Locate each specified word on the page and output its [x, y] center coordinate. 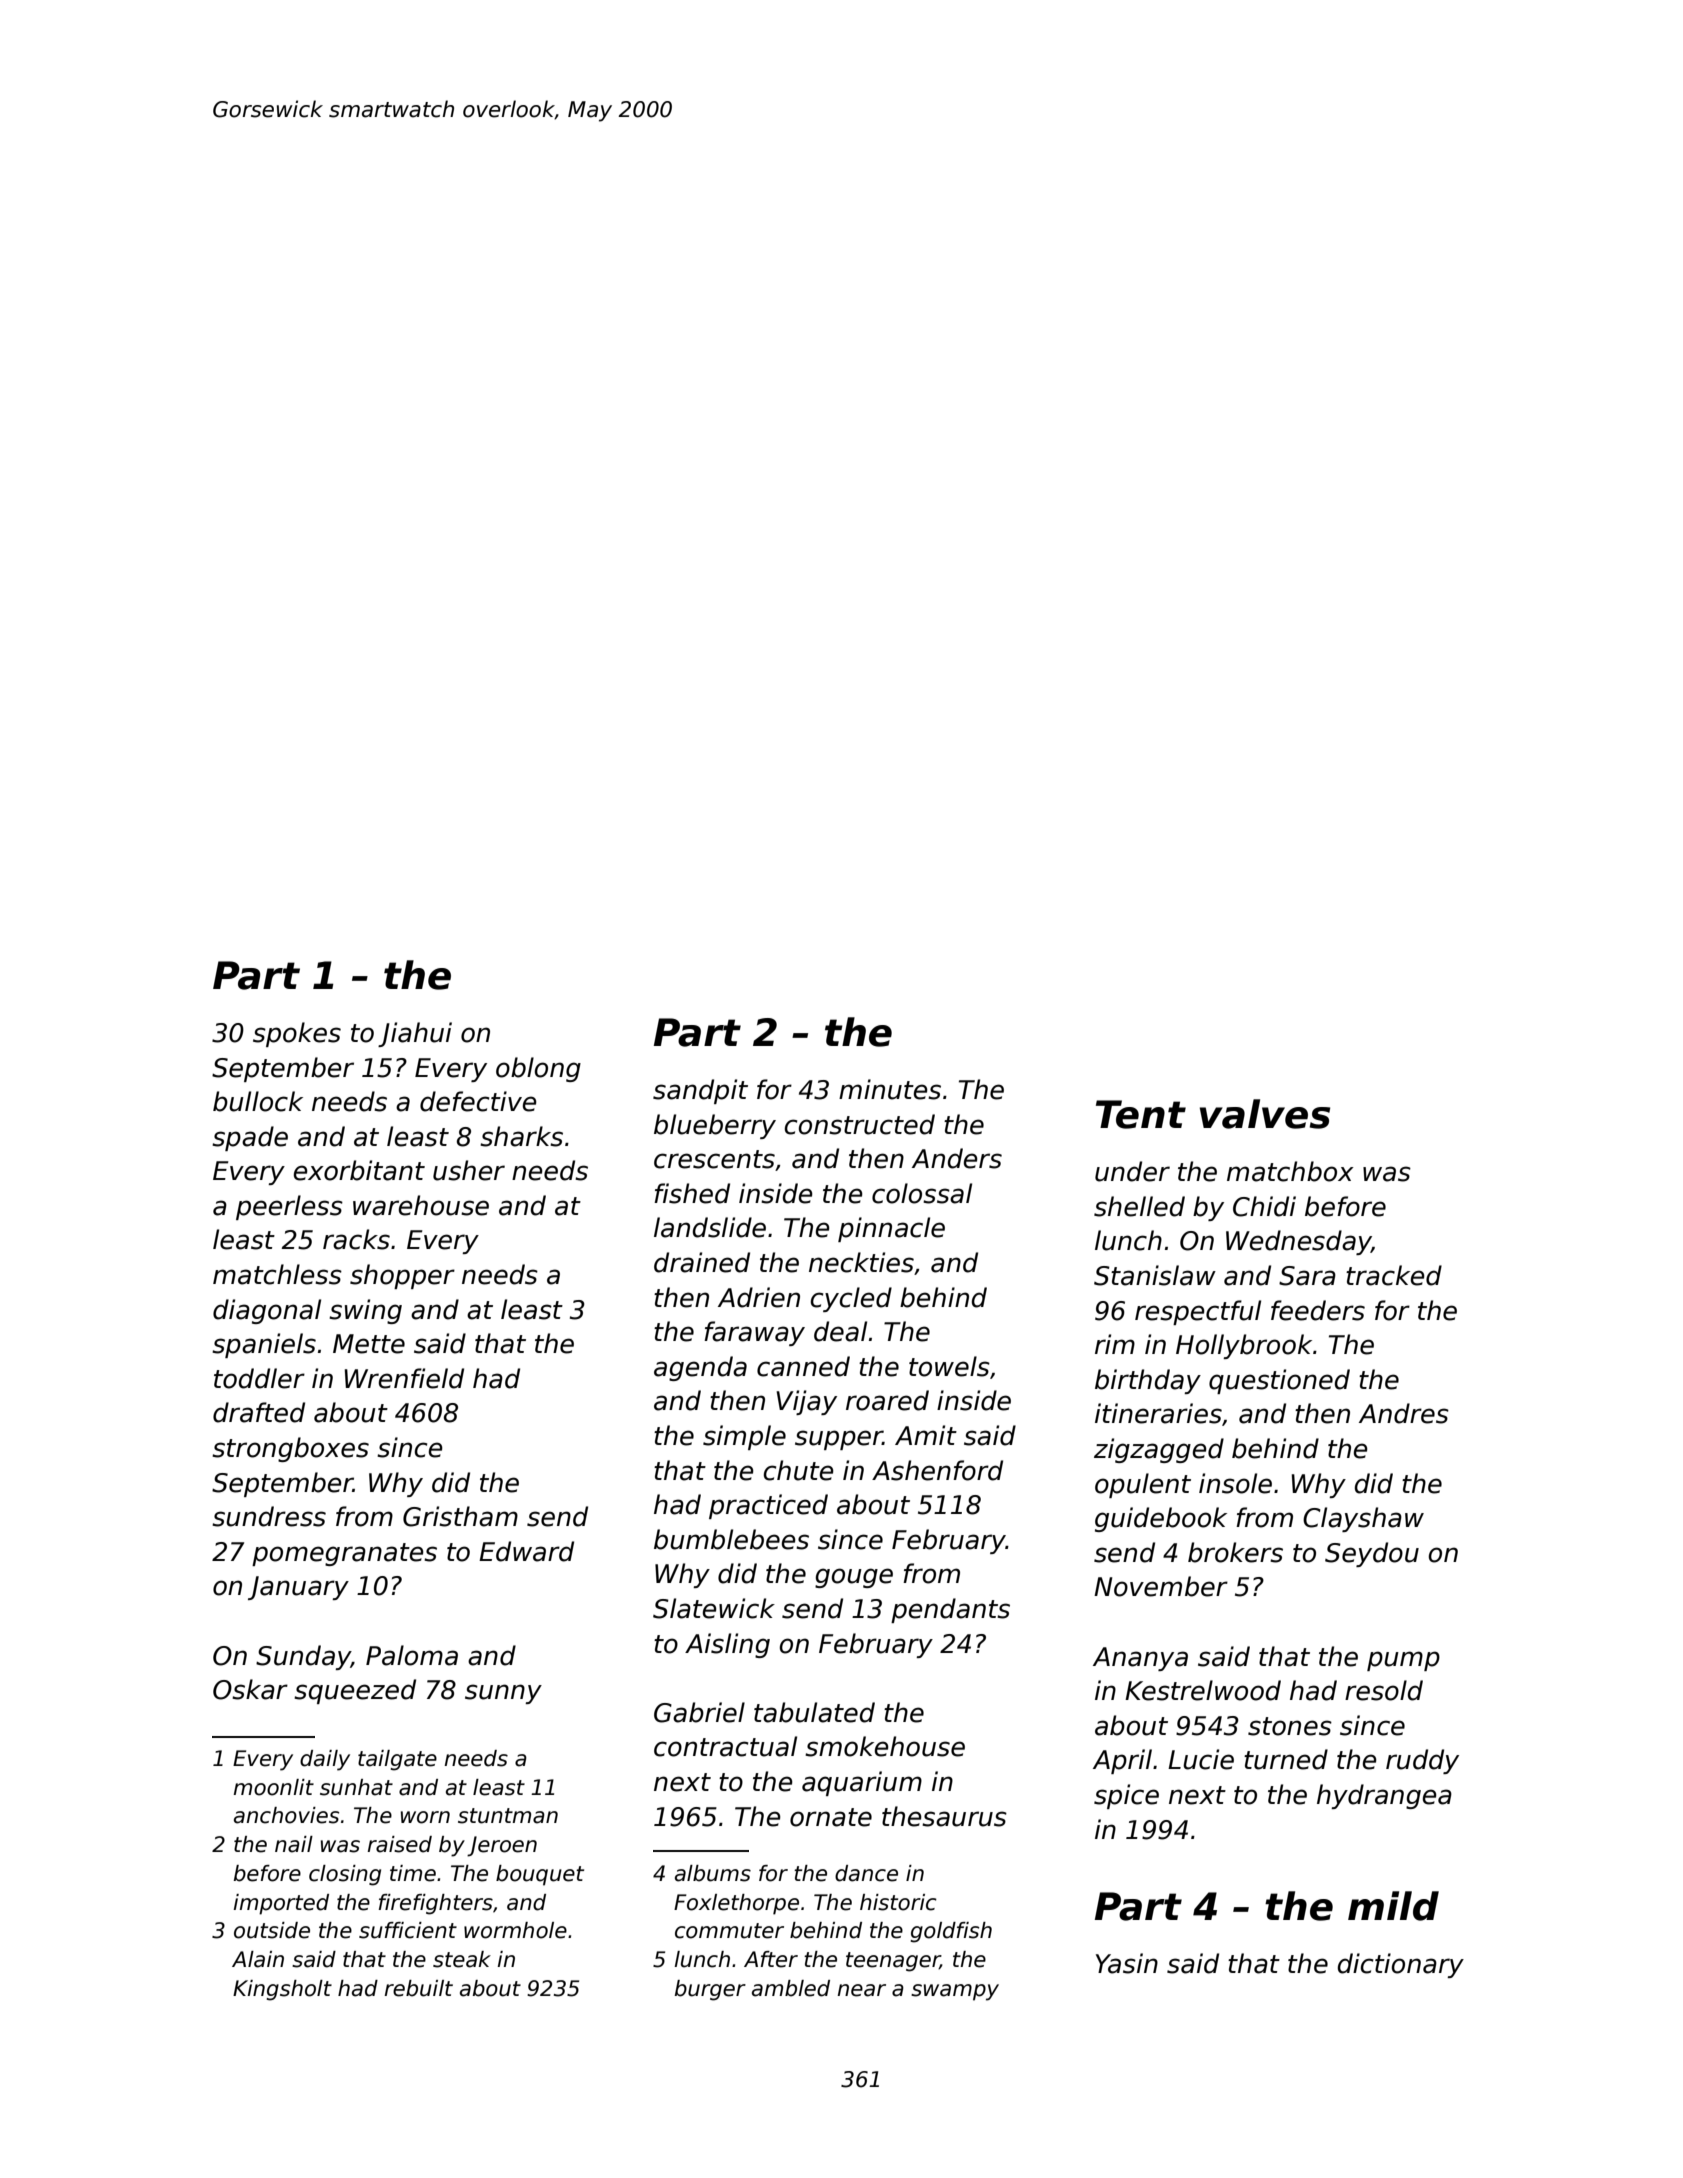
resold [1384, 1690]
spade [250, 1138]
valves [1265, 1114]
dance [866, 1873]
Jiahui [415, 1034]
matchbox [1290, 1171]
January [298, 1588]
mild [1393, 1906]
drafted [259, 1412]
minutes [890, 1089]
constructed [860, 1124]
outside [272, 1930]
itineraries [1158, 1413]
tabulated [814, 1712]
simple [744, 1437]
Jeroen [502, 1846]
